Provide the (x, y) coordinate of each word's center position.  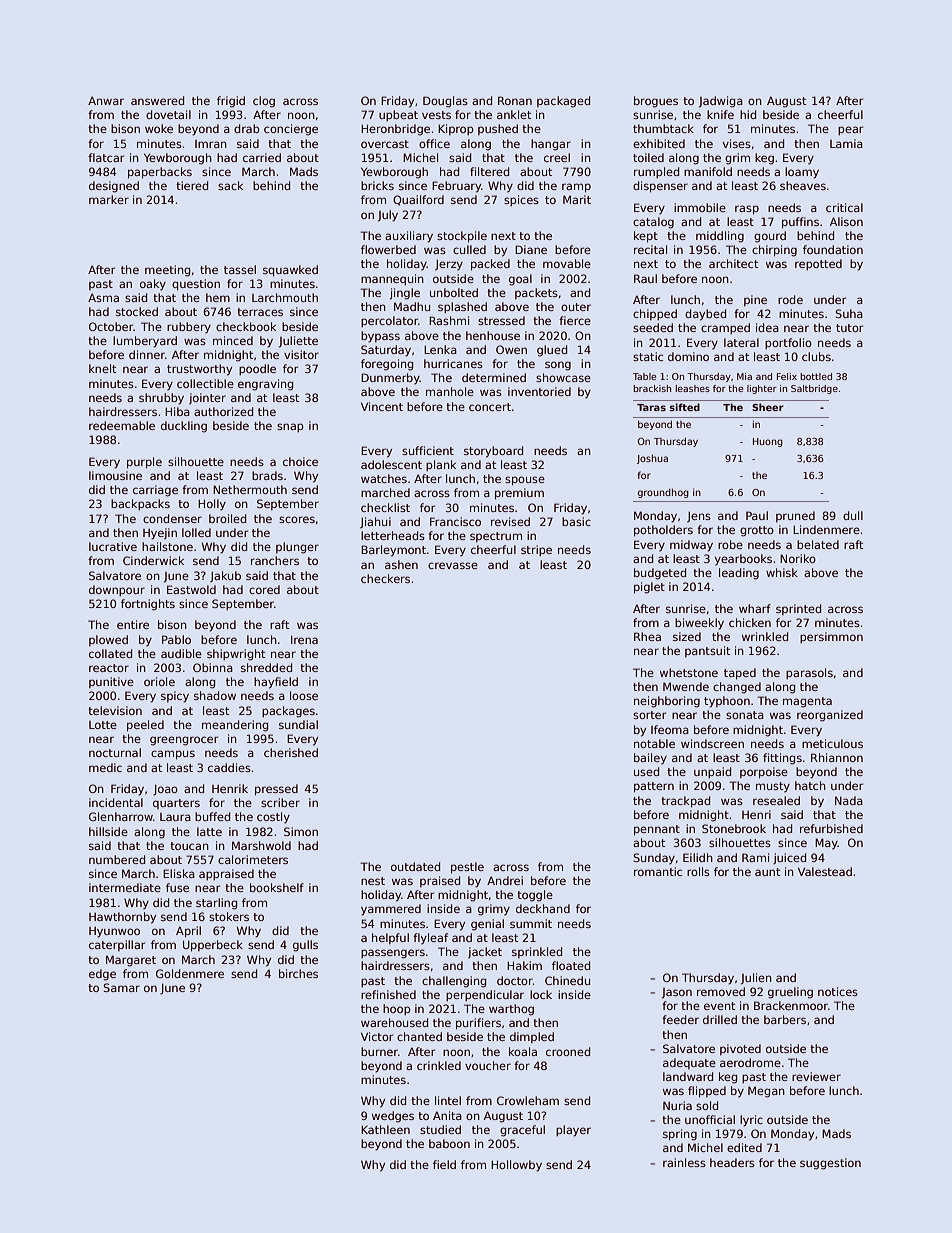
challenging (454, 982)
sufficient (428, 450)
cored (264, 589)
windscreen (712, 743)
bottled (816, 376)
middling (720, 237)
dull (853, 515)
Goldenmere (190, 973)
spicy (175, 697)
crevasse (453, 565)
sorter (649, 715)
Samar (121, 987)
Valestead (825, 871)
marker (109, 199)
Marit (577, 199)
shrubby (161, 399)
